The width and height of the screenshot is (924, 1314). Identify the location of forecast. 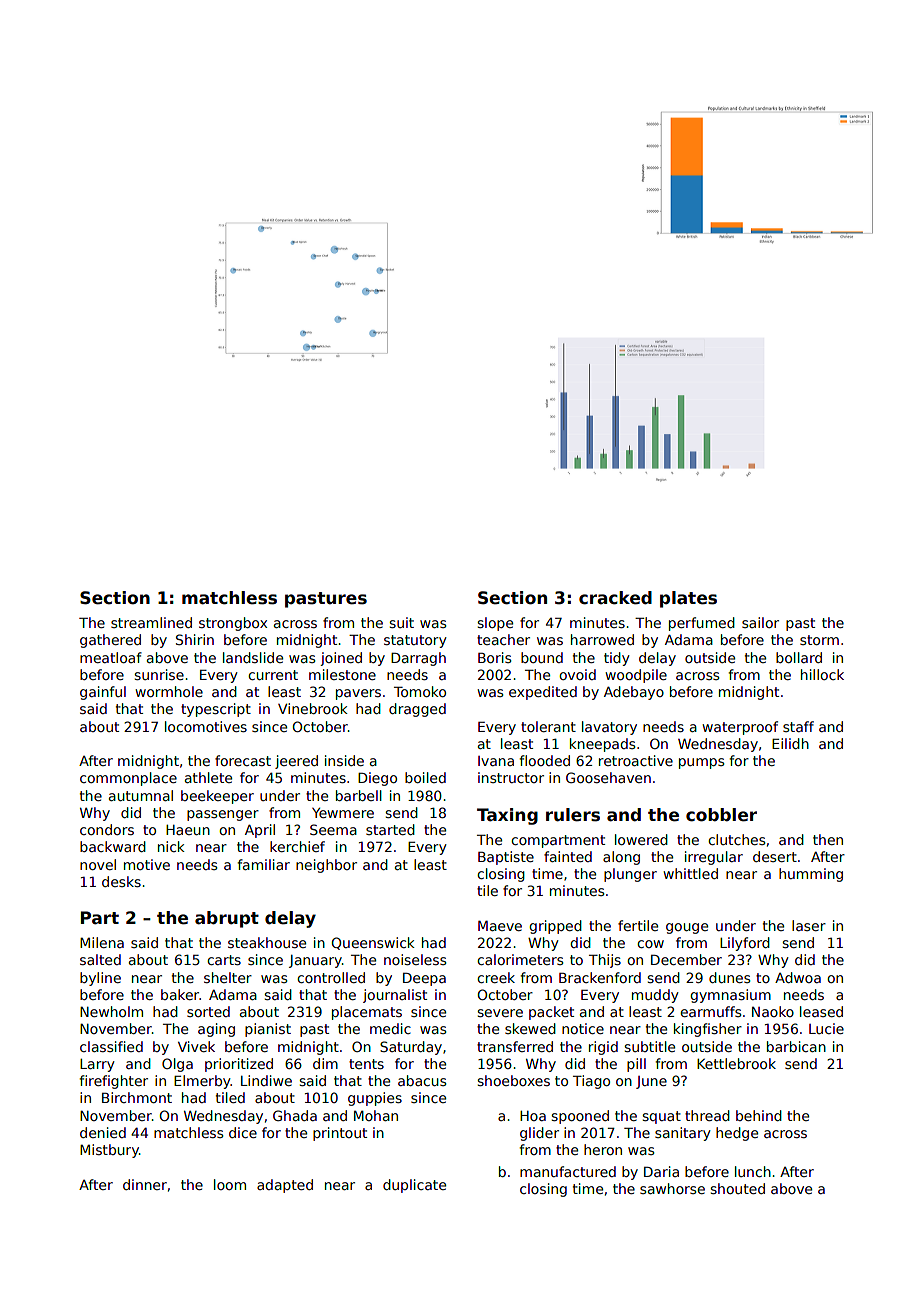
(243, 760).
